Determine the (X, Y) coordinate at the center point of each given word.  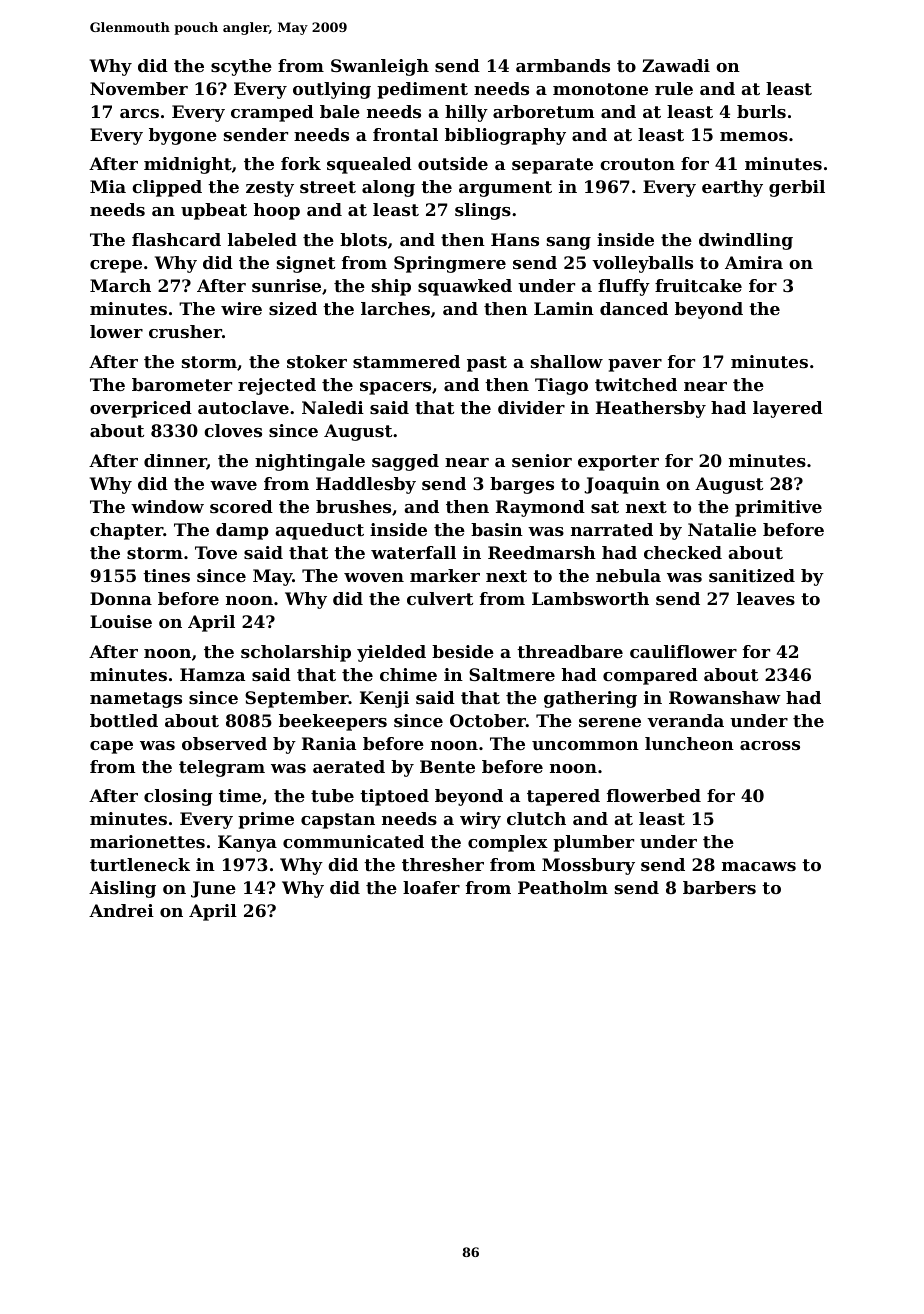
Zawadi (676, 65)
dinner (175, 462)
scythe (241, 67)
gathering (590, 699)
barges (522, 485)
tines (166, 575)
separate (552, 166)
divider (531, 407)
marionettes (147, 841)
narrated (612, 529)
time (240, 795)
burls (761, 111)
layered (788, 409)
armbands (563, 65)
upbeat (214, 211)
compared (650, 676)
